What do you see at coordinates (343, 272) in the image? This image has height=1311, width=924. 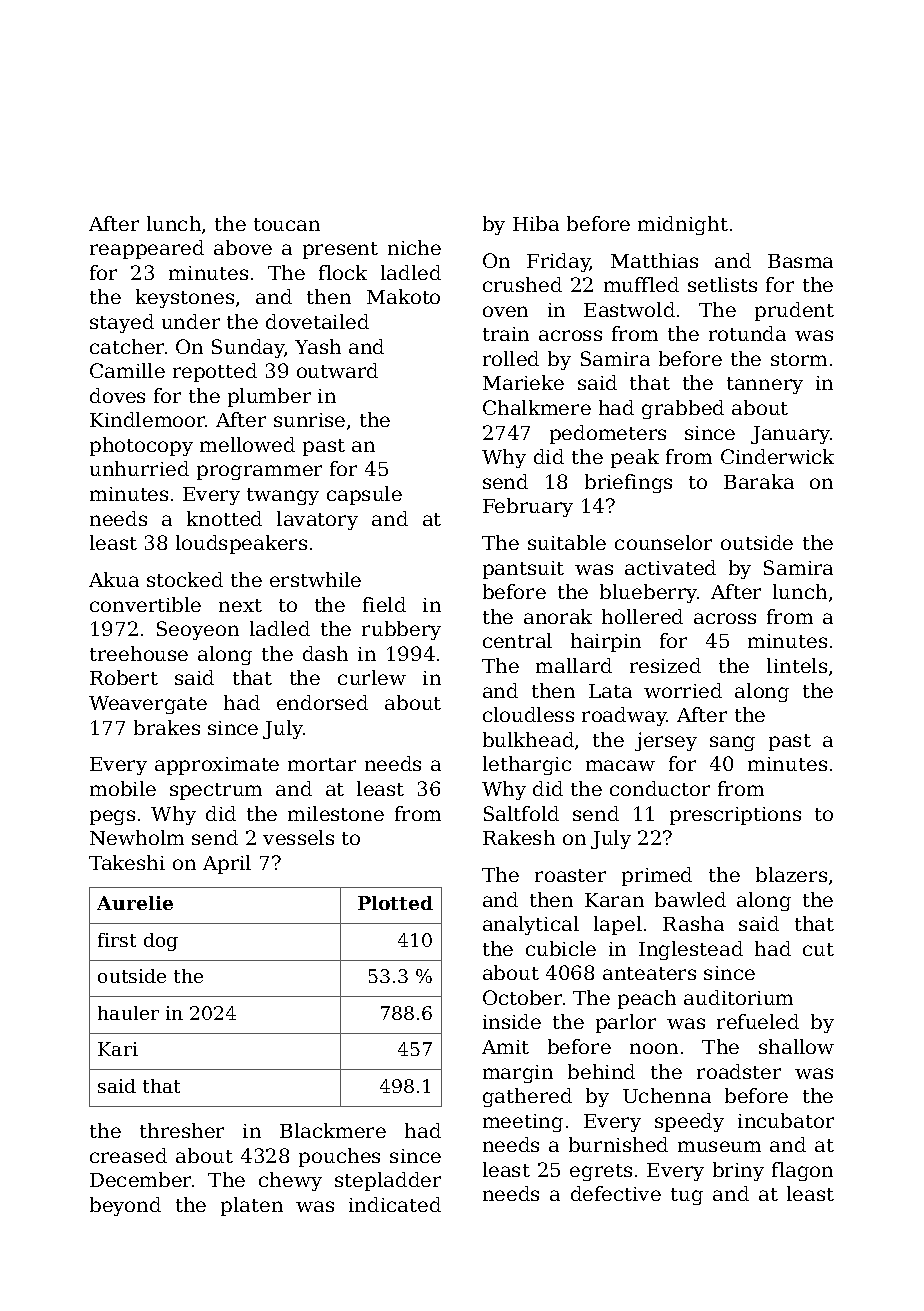 I see `flock` at bounding box center [343, 272].
